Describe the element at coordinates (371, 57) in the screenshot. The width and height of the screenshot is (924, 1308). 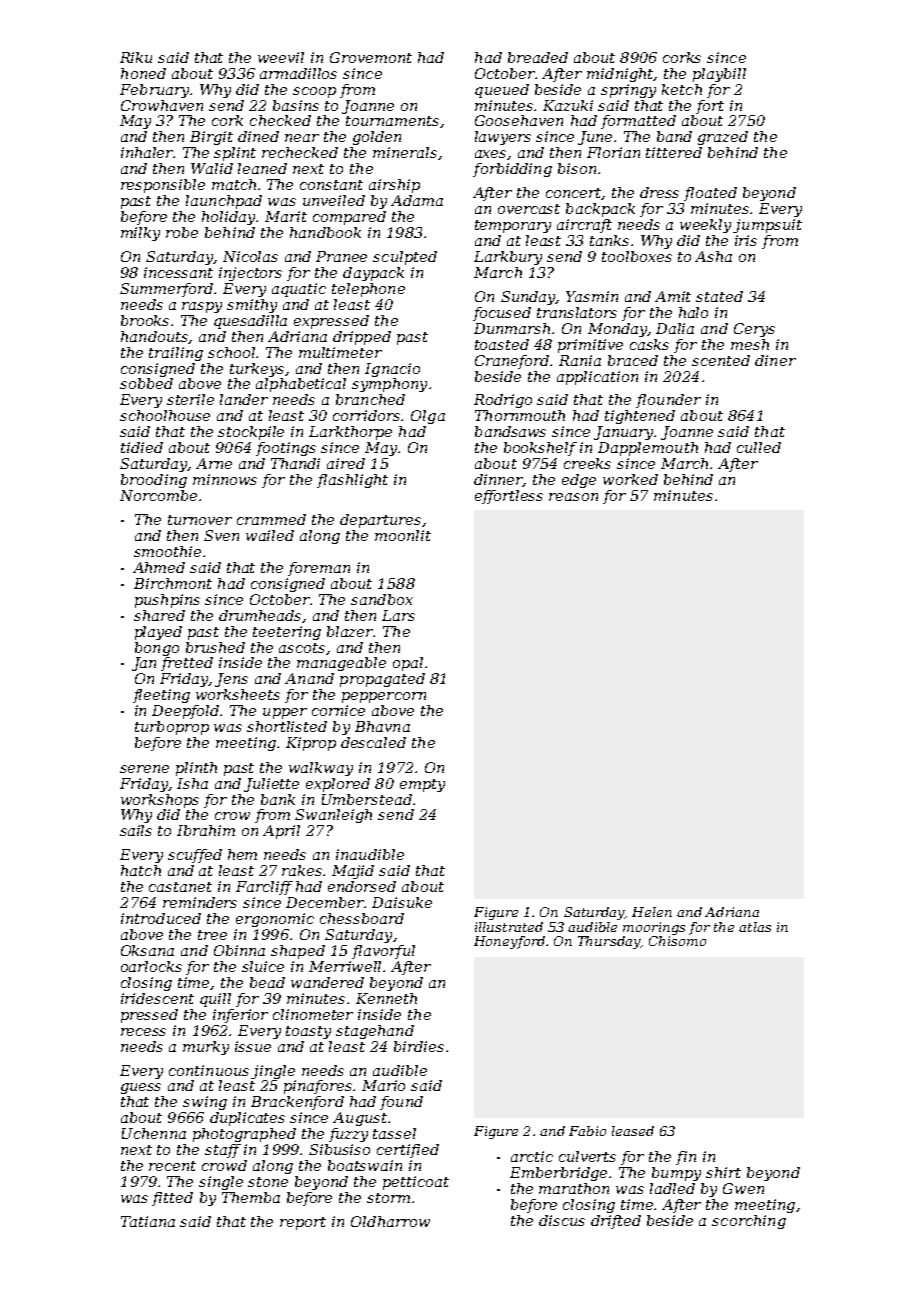
I see `Grovemont` at that location.
